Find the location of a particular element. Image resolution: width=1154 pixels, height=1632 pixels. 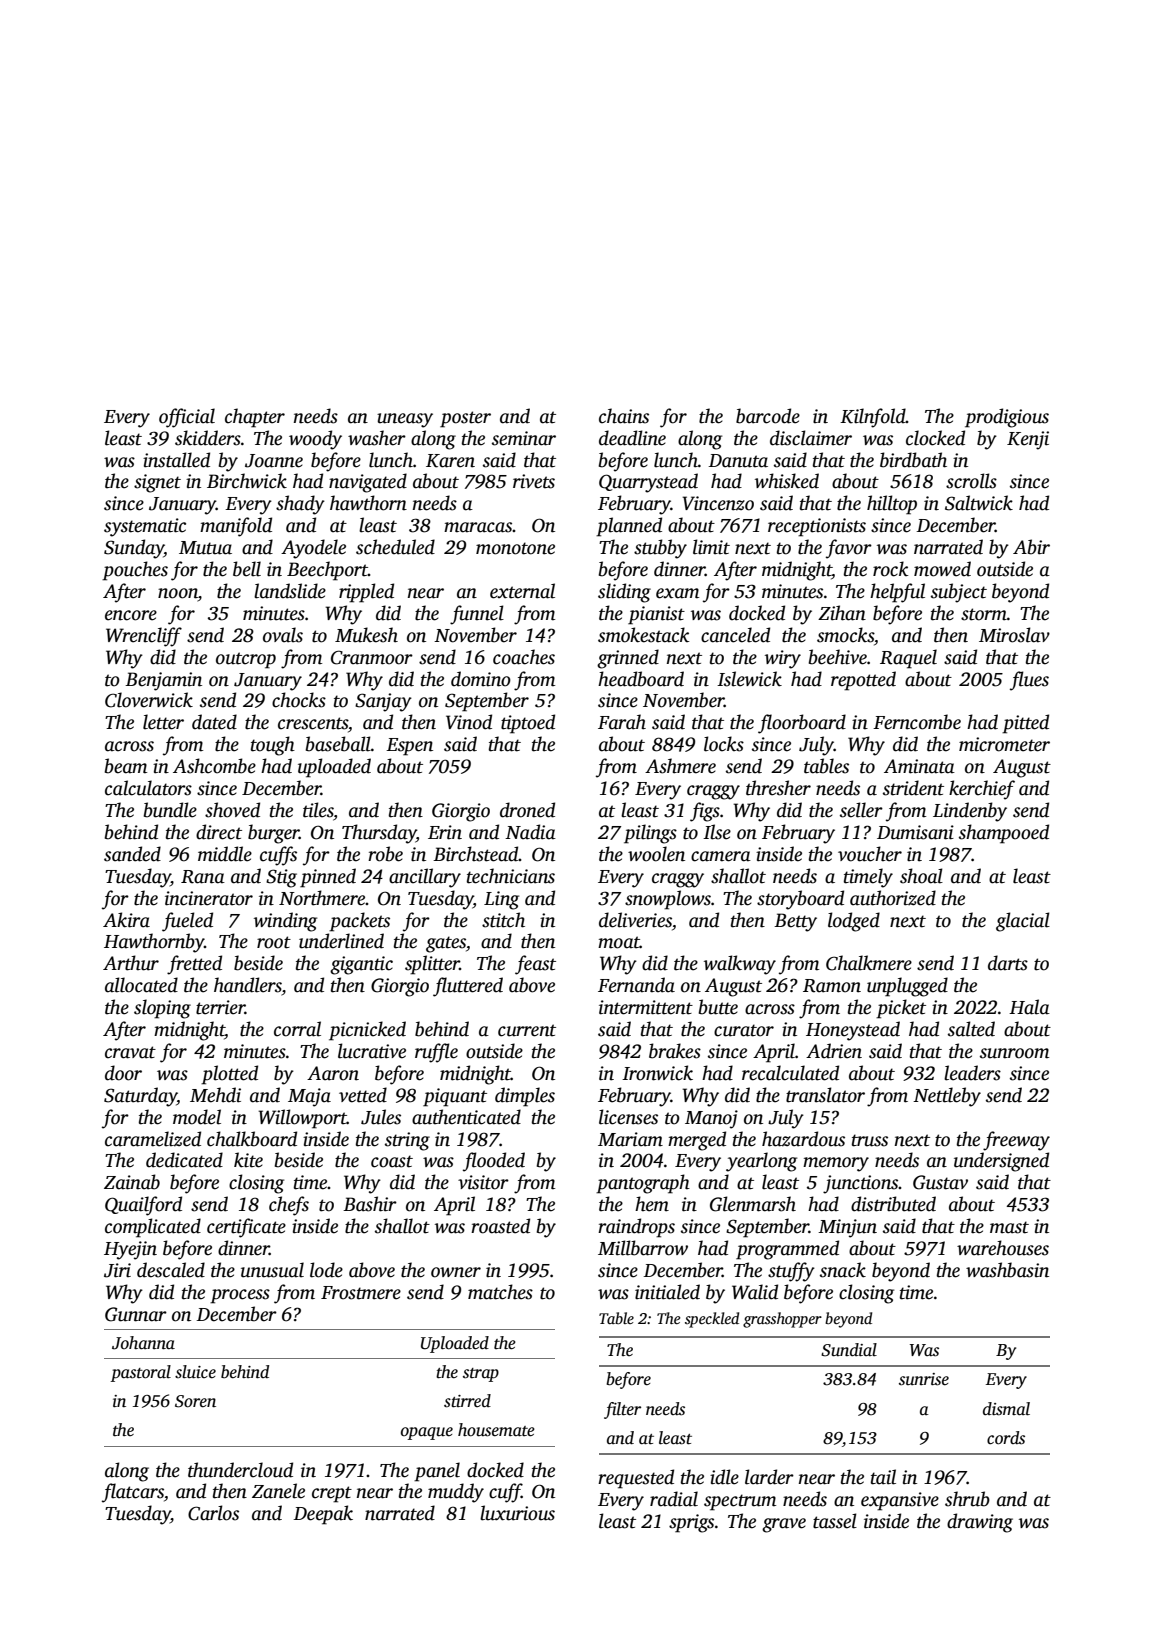

barcode is located at coordinates (768, 416).
